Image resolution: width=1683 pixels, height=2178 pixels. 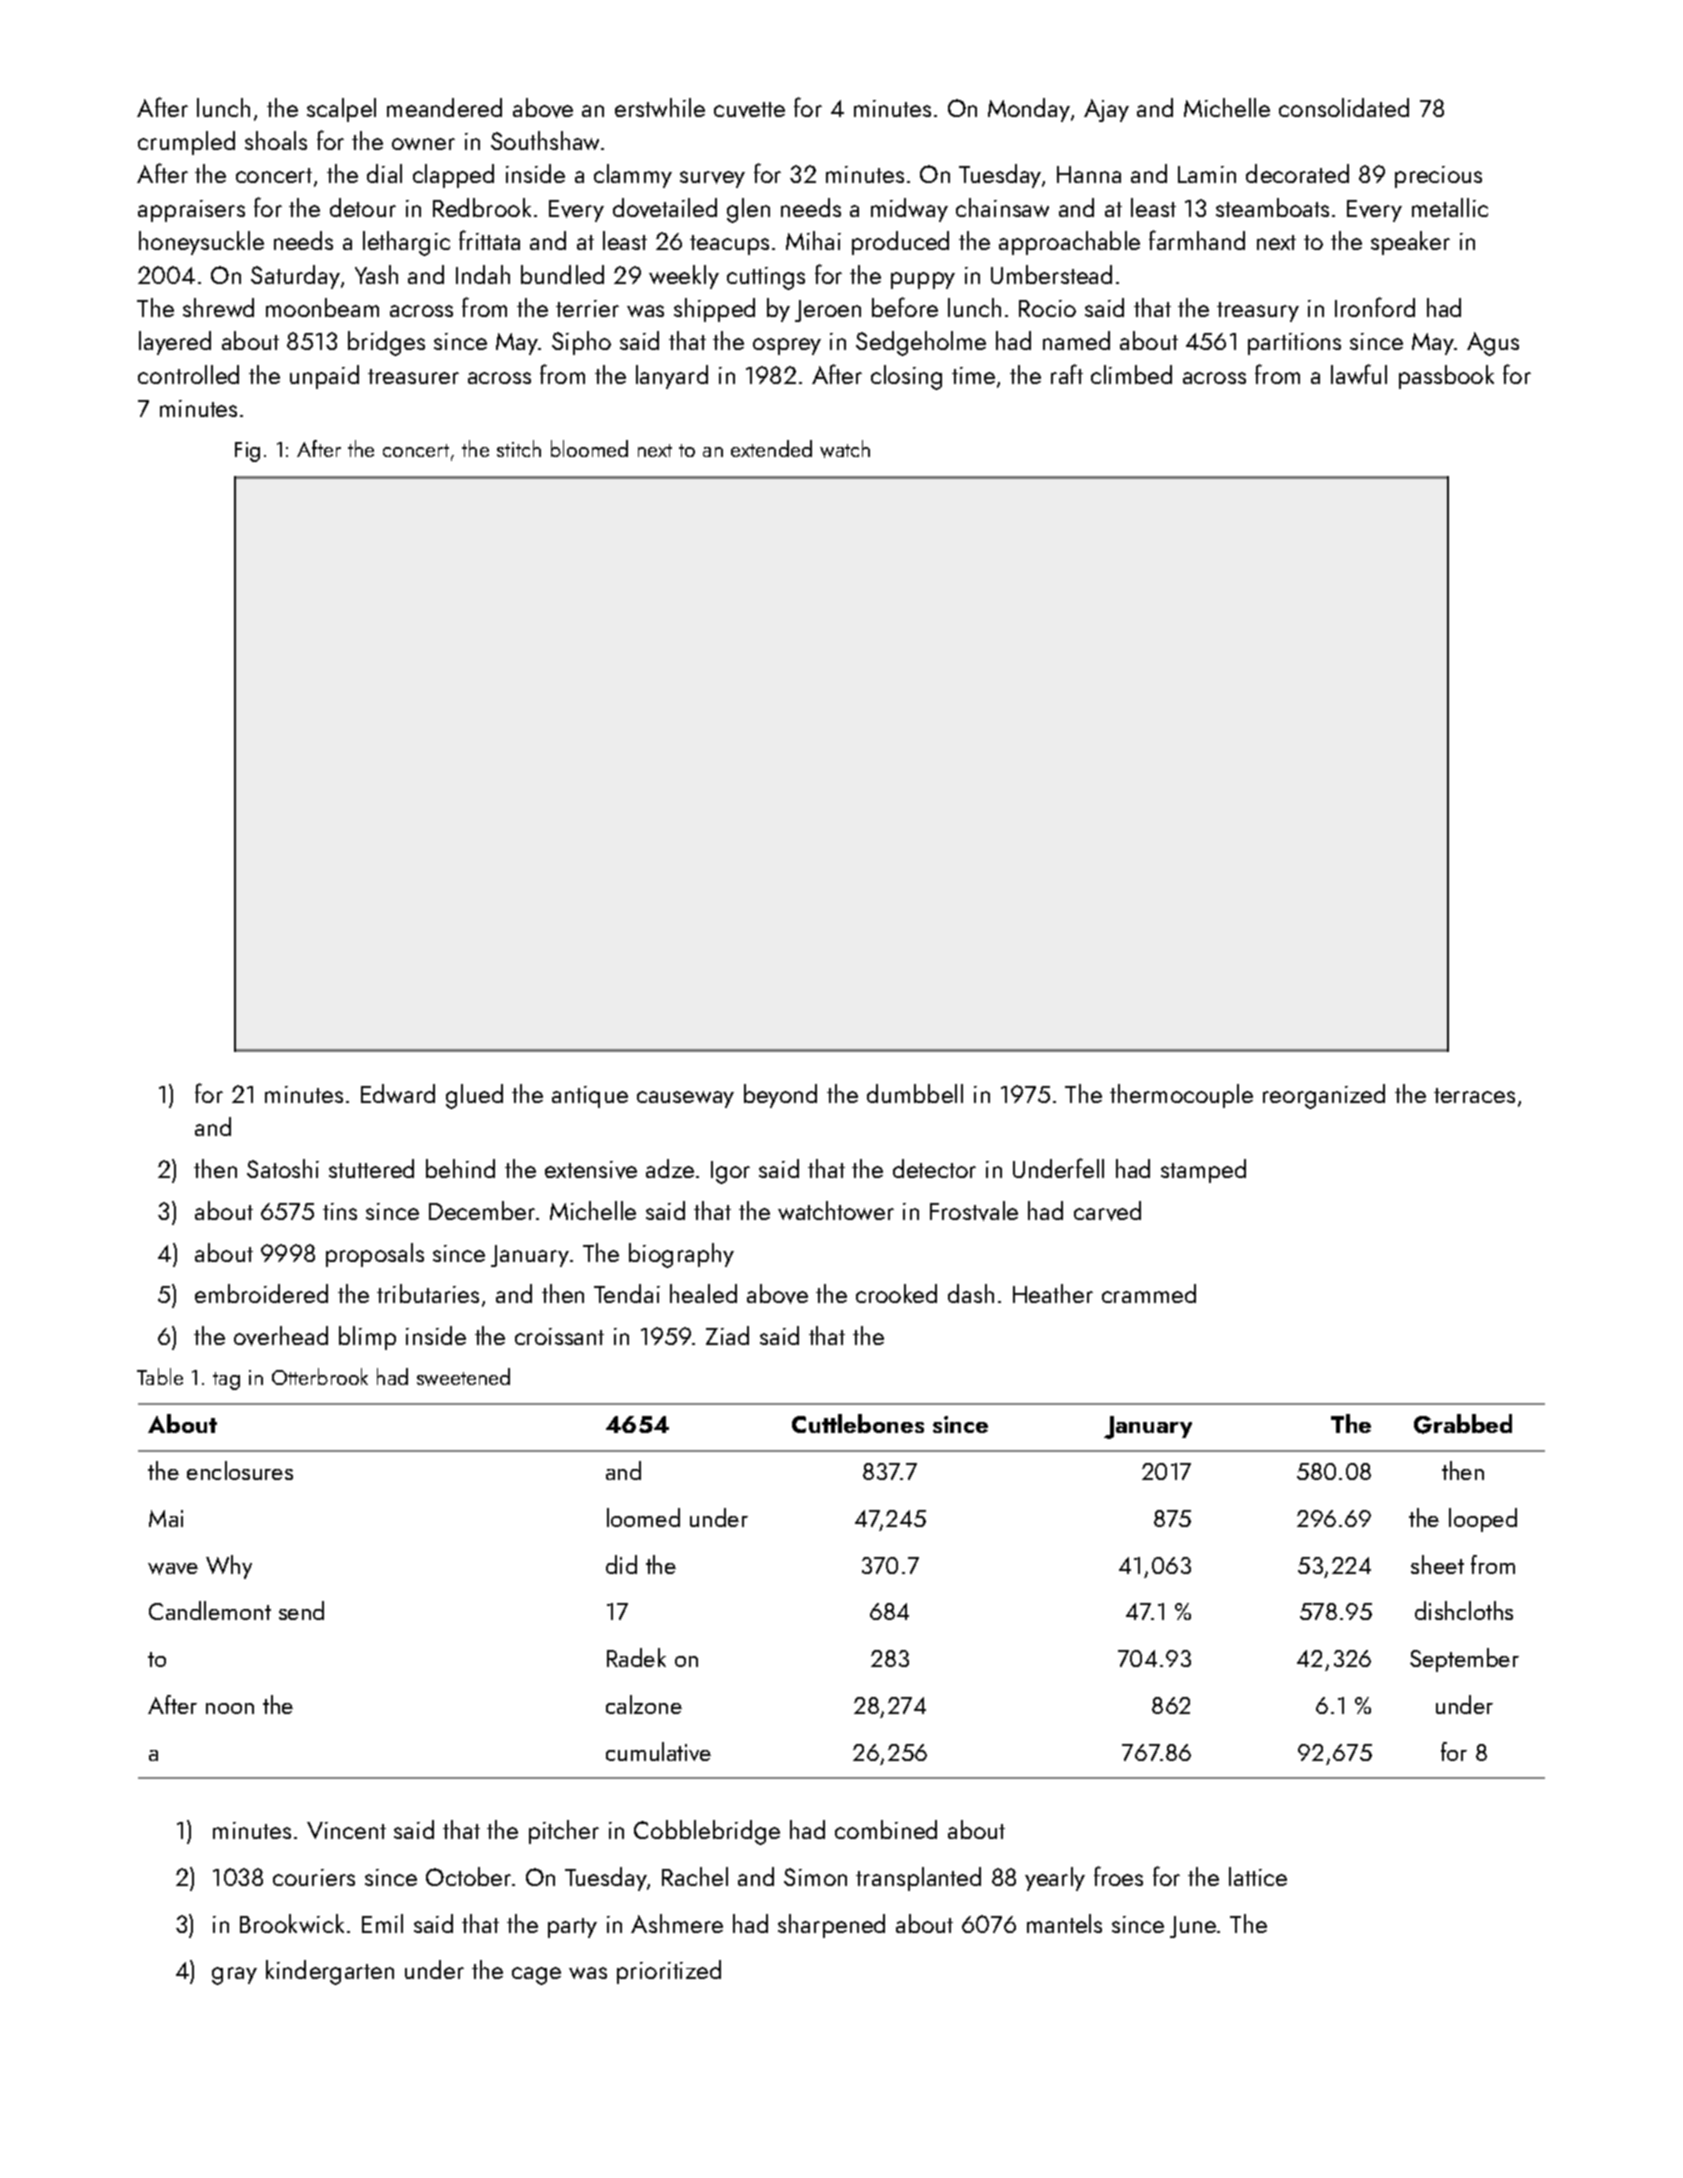 I want to click on beyond, so click(x=780, y=1096).
